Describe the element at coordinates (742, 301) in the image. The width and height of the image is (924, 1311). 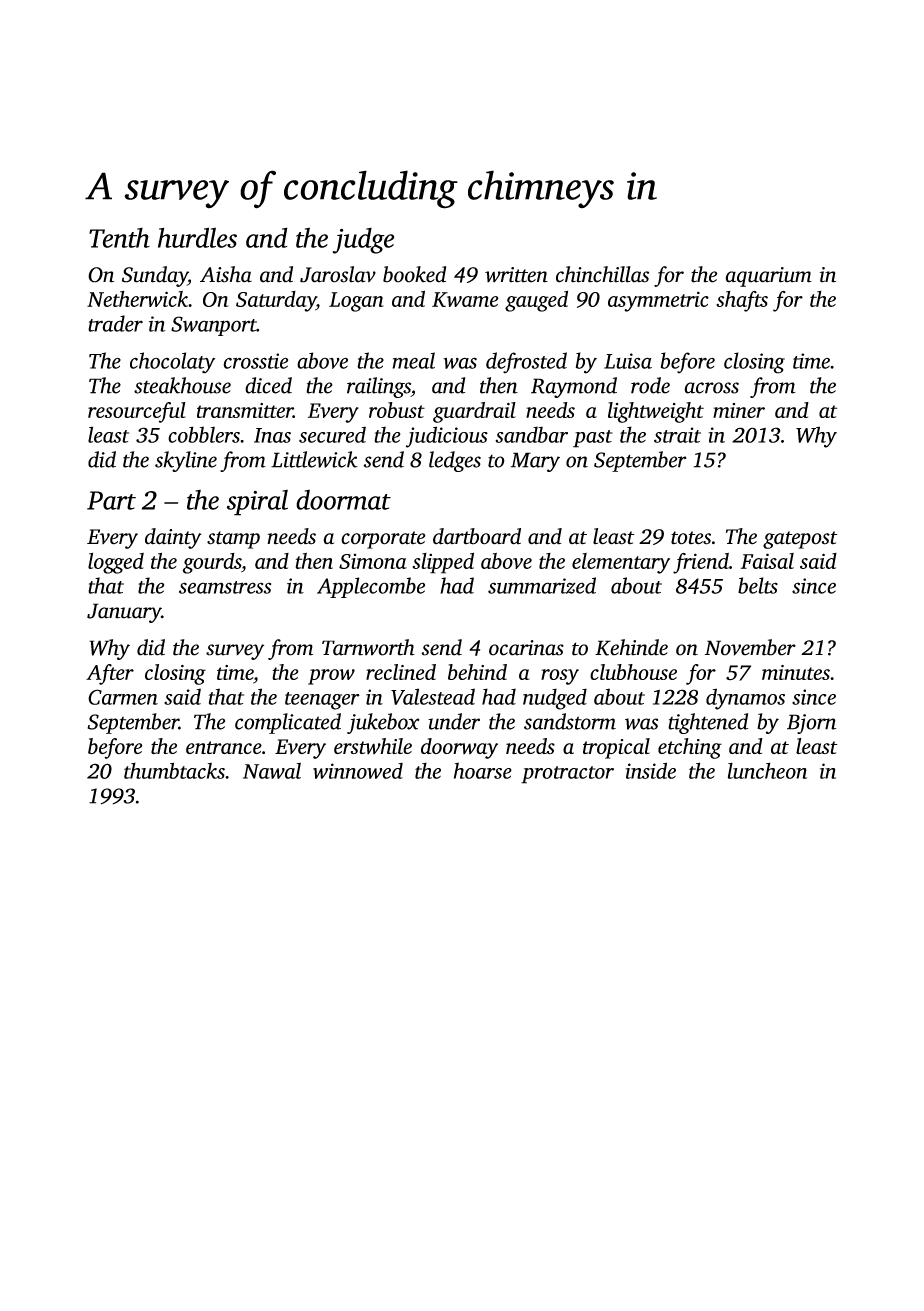
I see `shafts` at that location.
